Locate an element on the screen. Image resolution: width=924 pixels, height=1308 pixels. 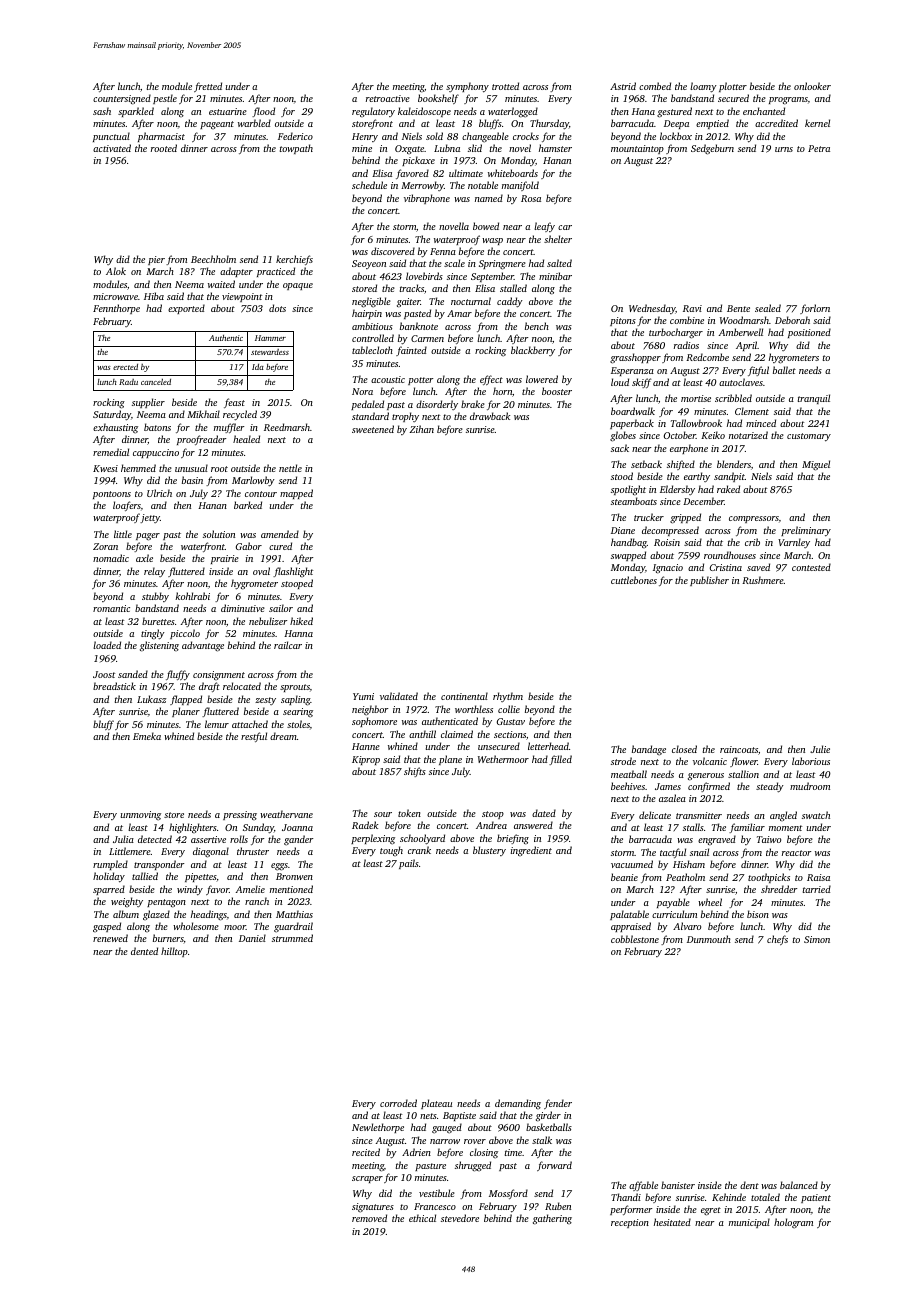
Marlowby is located at coordinates (253, 481).
